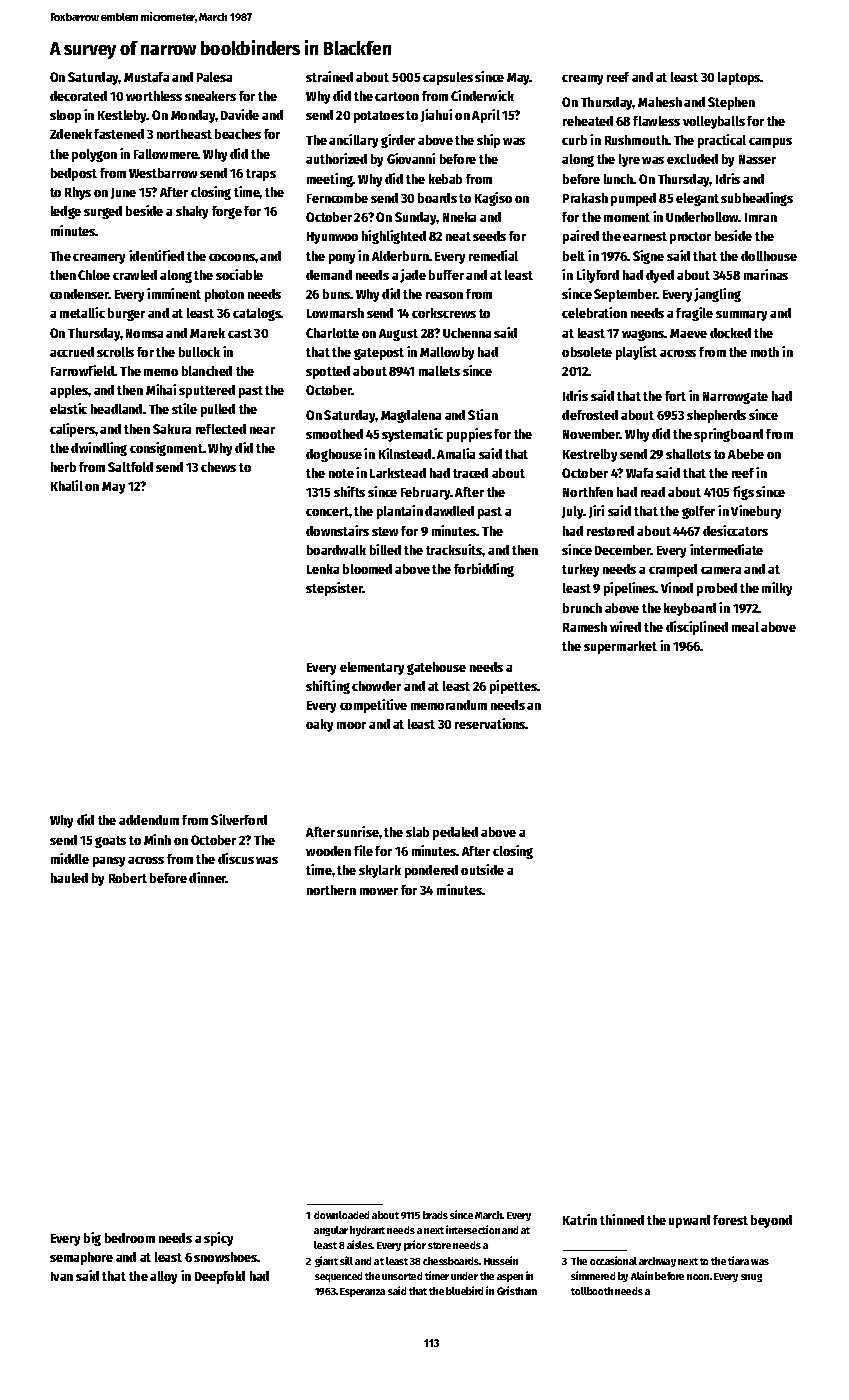  Describe the element at coordinates (730, 1220) in the screenshot. I see `forest` at that location.
